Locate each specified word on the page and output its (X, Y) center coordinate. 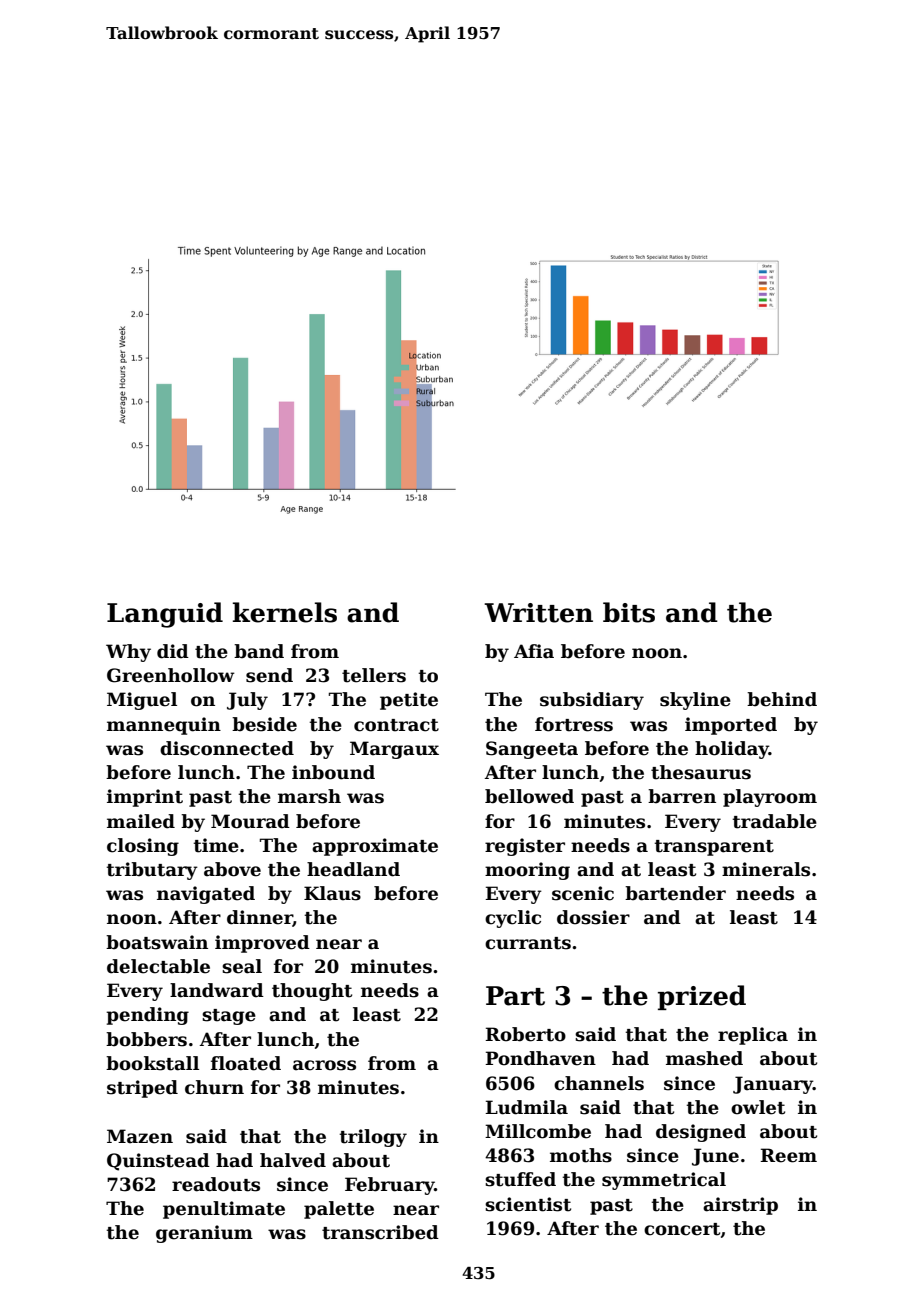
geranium (204, 1234)
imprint (145, 798)
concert (682, 1229)
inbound (333, 772)
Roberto (525, 1034)
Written (538, 613)
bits (629, 612)
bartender (675, 893)
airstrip (740, 1206)
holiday (732, 750)
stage (229, 1017)
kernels (285, 612)
